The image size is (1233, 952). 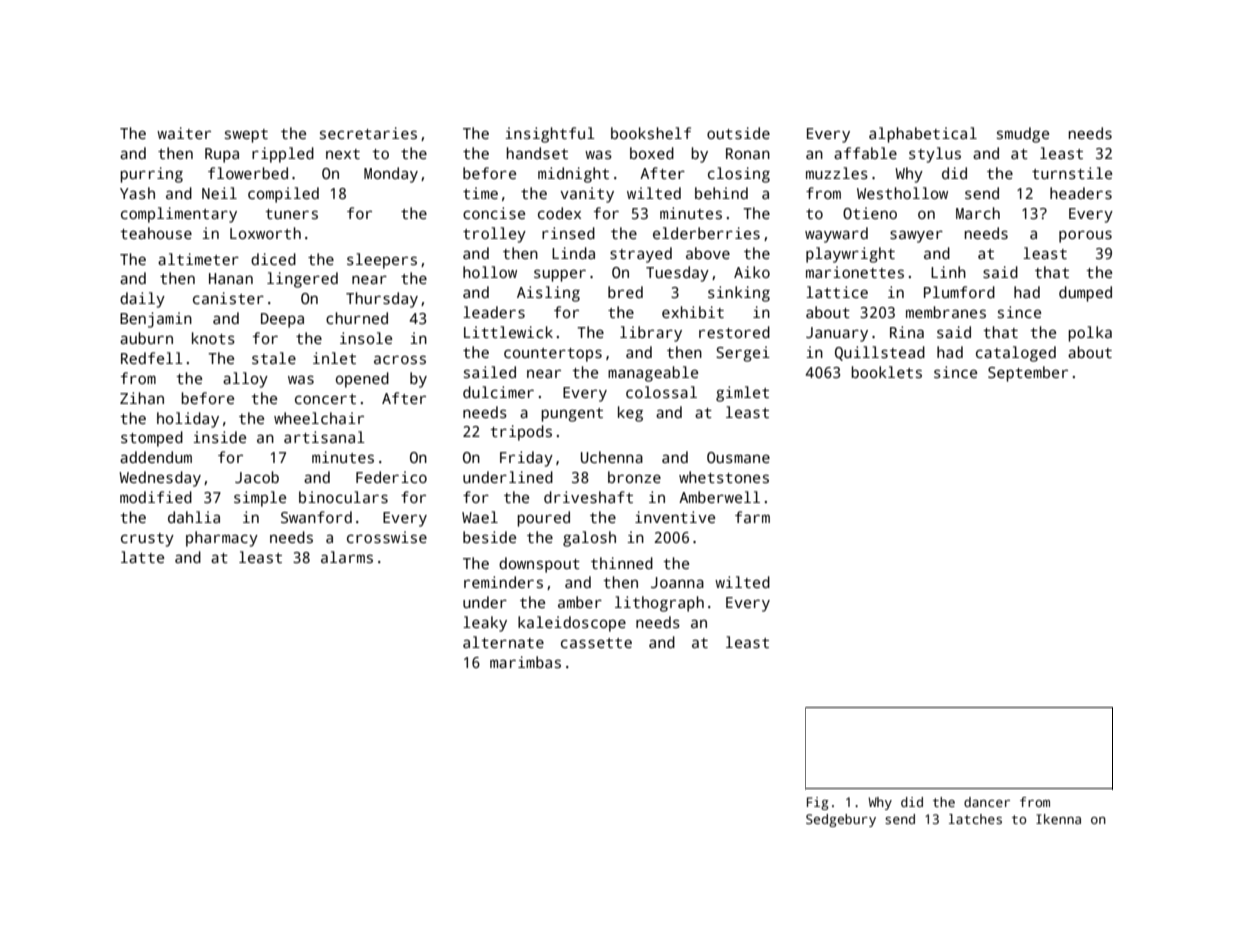 What do you see at coordinates (525, 662) in the image?
I see `marimbas` at bounding box center [525, 662].
